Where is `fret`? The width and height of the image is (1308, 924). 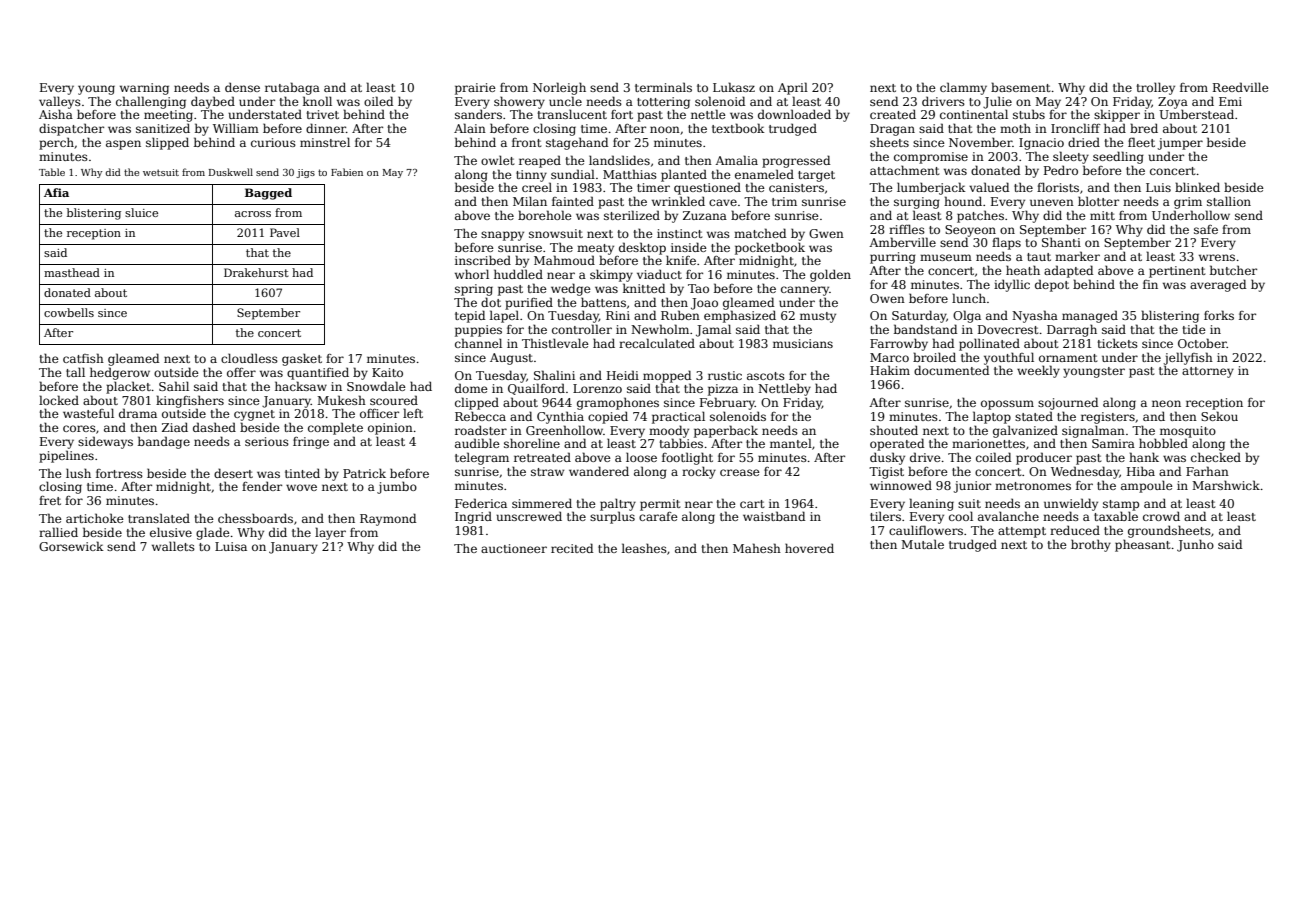 fret is located at coordinates (50, 500).
